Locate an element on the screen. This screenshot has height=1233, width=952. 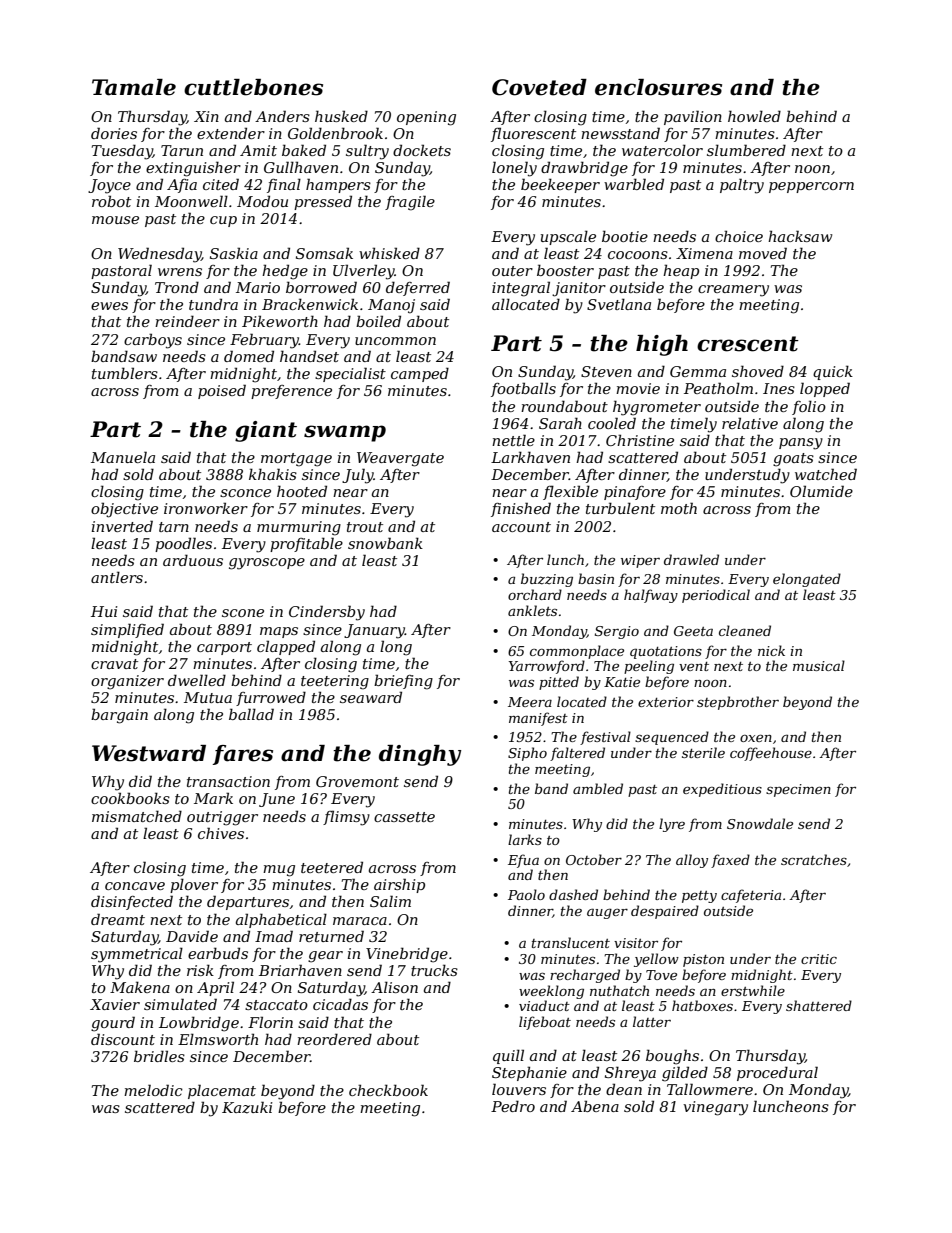
opening is located at coordinates (426, 118).
